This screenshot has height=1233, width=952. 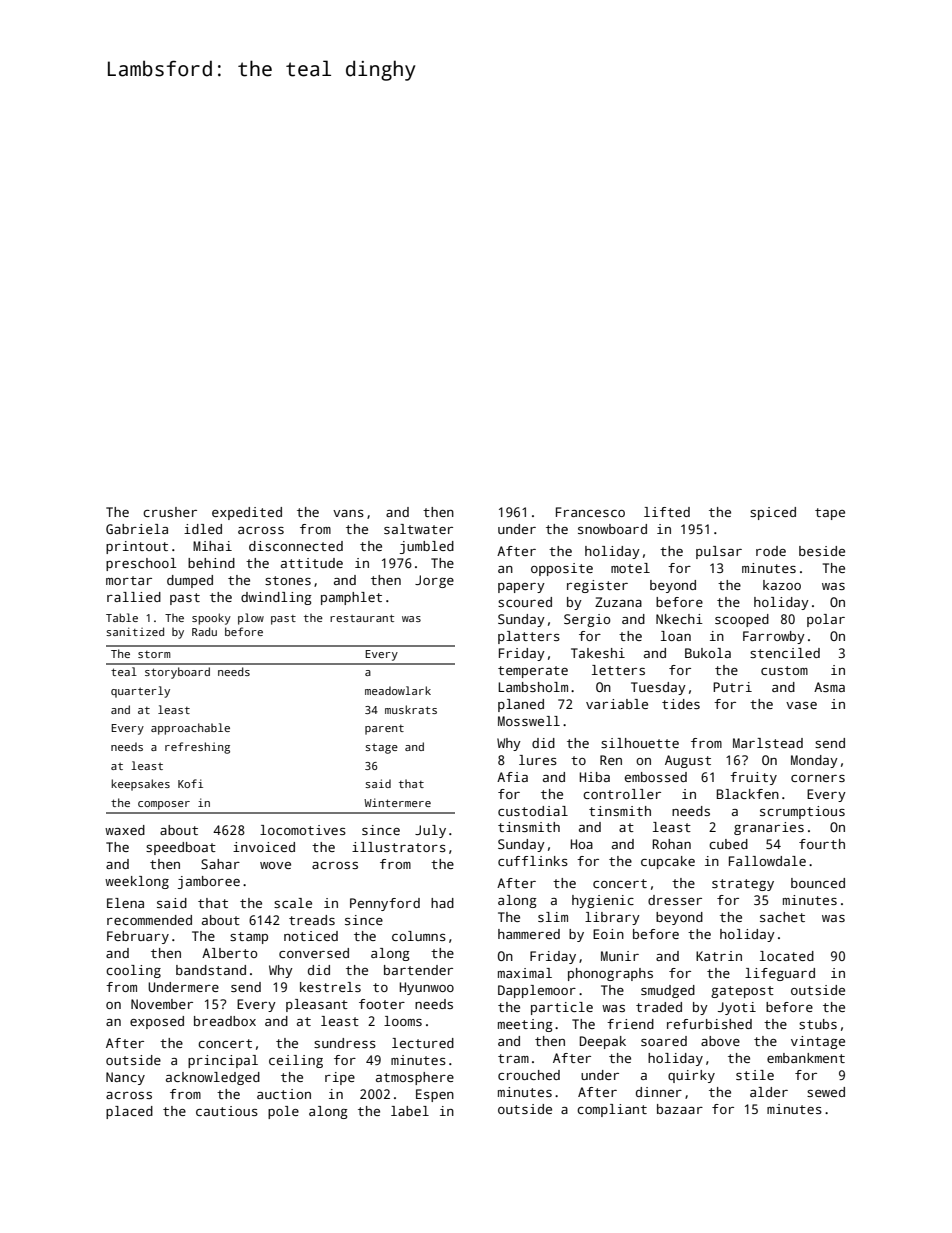 I want to click on keepsakes, so click(x=140, y=785).
